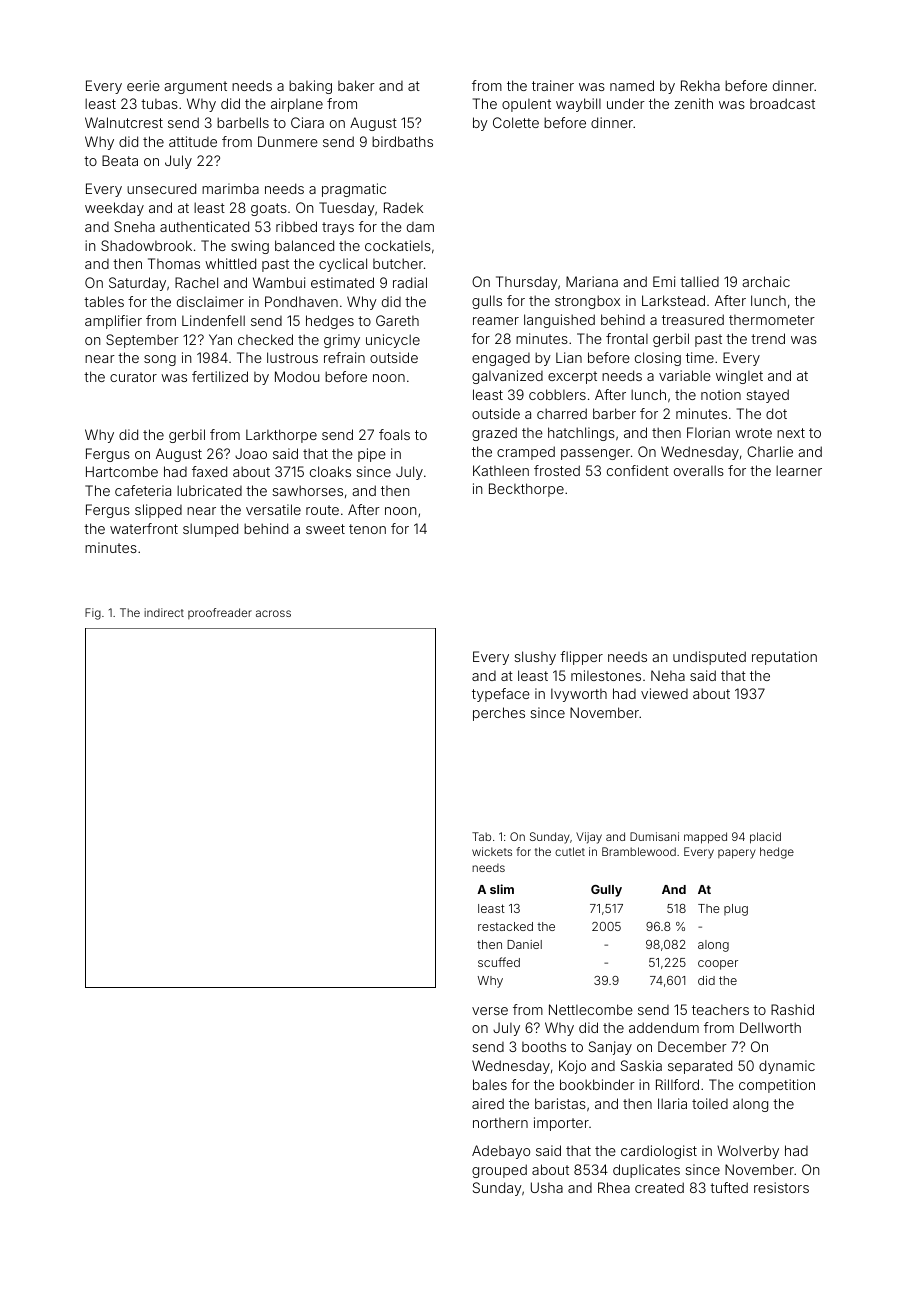 Image resolution: width=908 pixels, height=1316 pixels. I want to click on zenith, so click(693, 103).
